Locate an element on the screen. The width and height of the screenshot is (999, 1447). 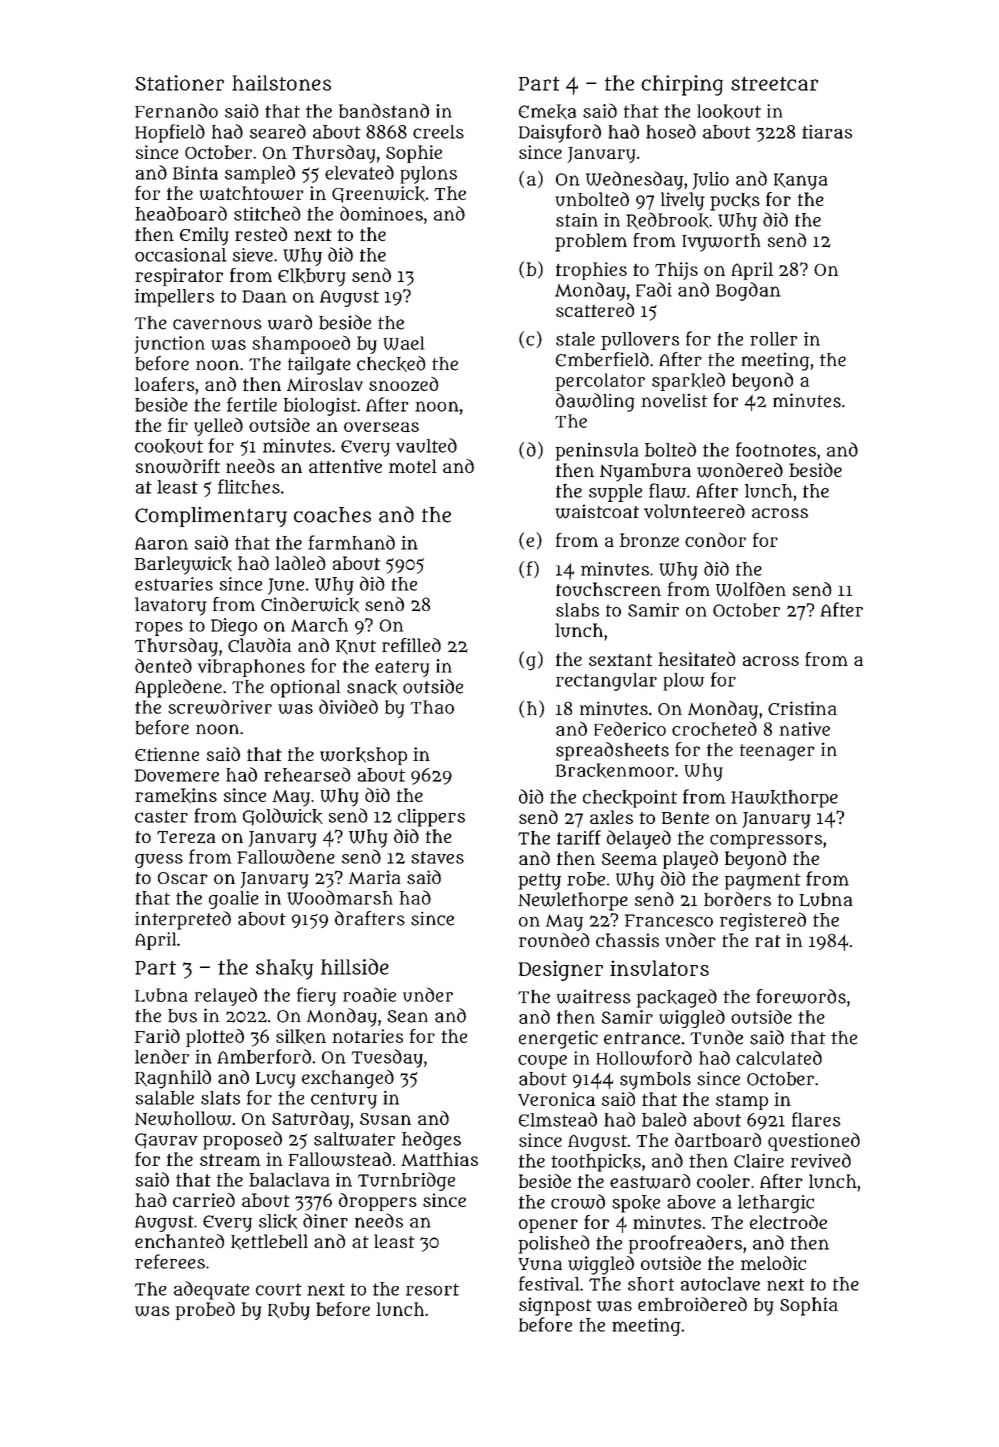
Cristina is located at coordinates (802, 708).
